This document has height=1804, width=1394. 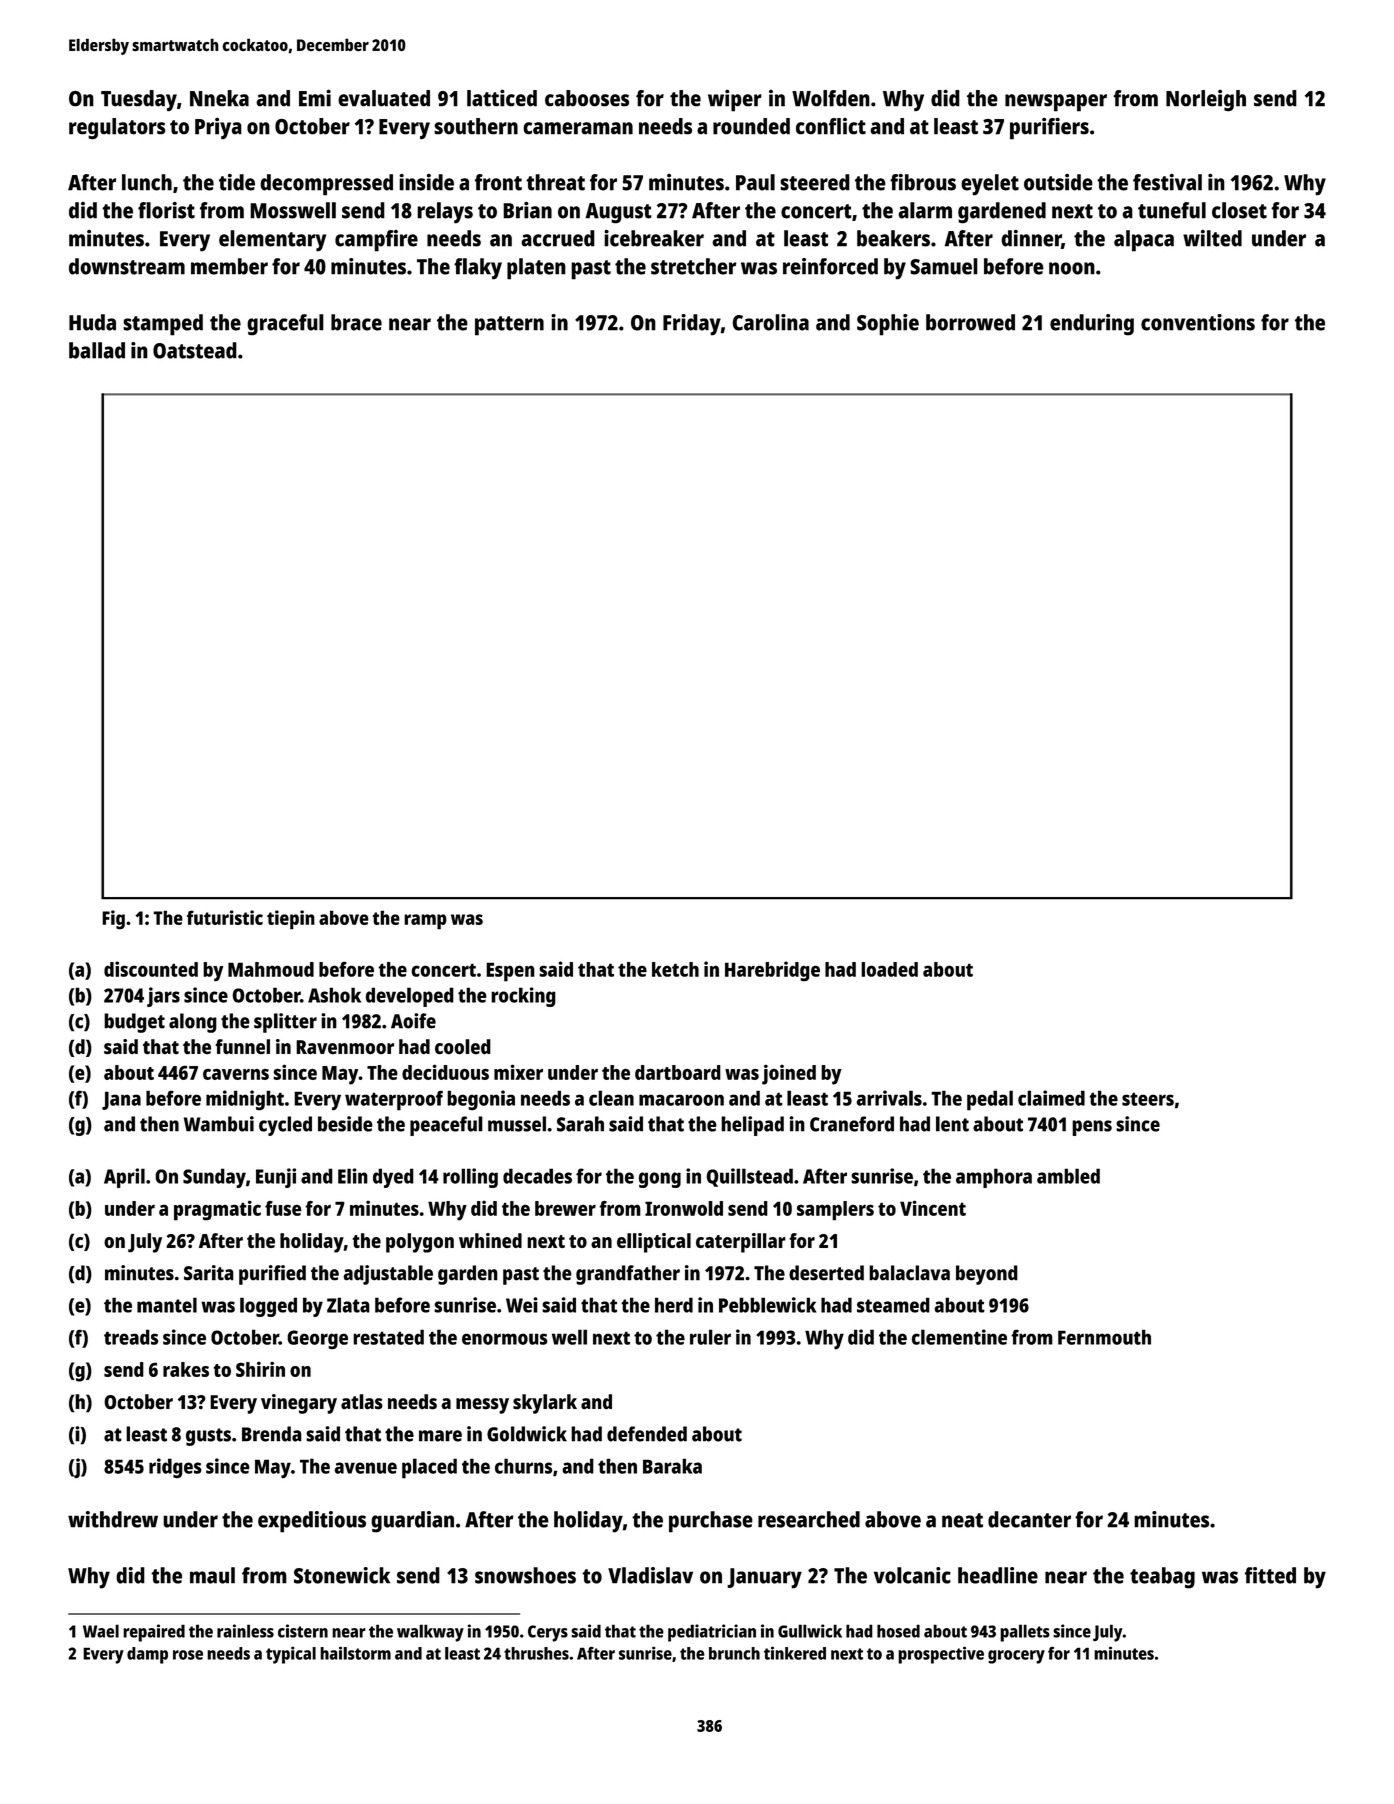 What do you see at coordinates (889, 969) in the document?
I see `loaded` at bounding box center [889, 969].
